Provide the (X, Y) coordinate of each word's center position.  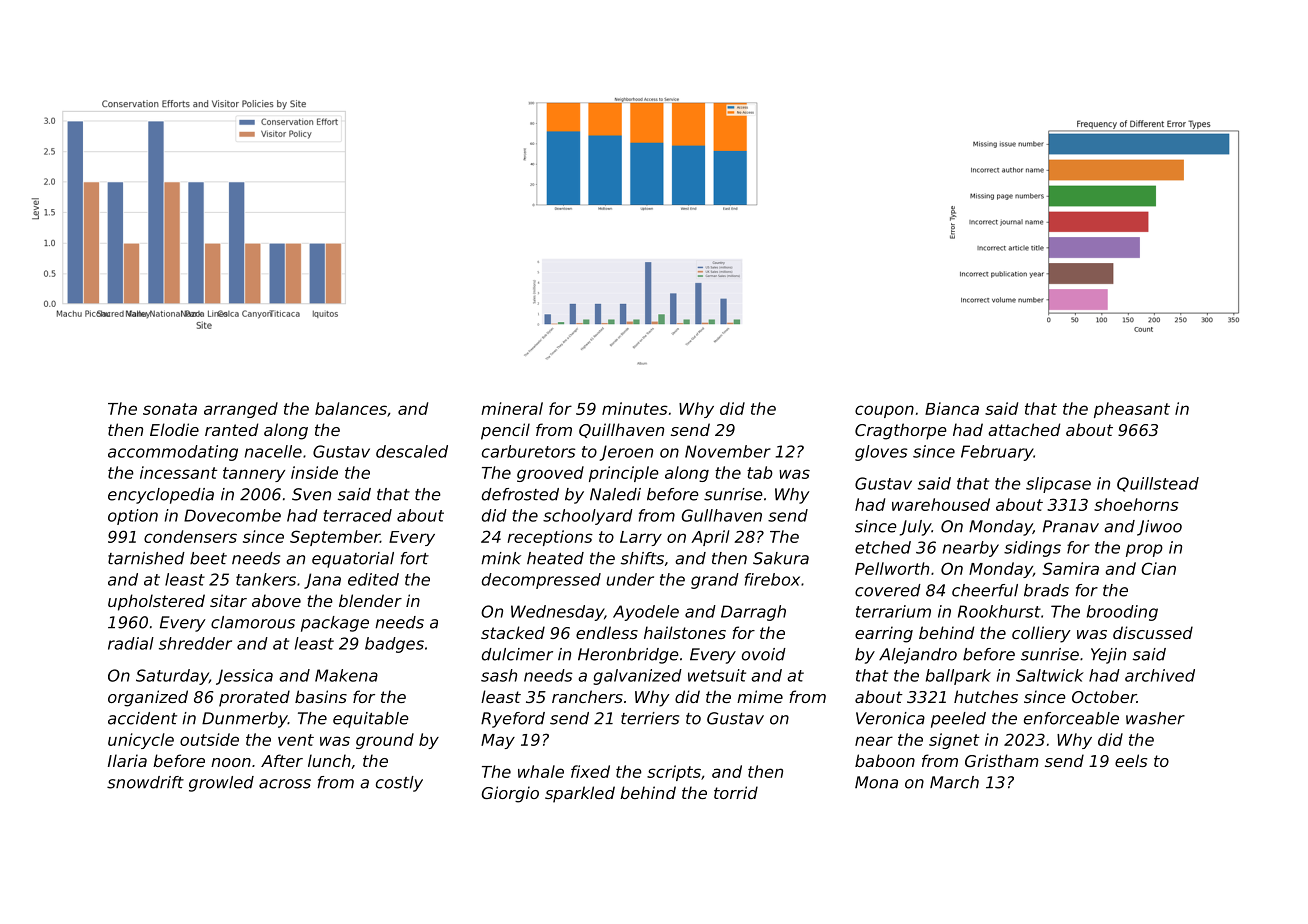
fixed (590, 771)
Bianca (952, 408)
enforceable (1071, 718)
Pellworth (892, 568)
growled (221, 784)
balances (351, 408)
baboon (885, 760)
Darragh (753, 613)
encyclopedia (161, 496)
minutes (635, 408)
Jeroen (626, 453)
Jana (322, 581)
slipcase (1058, 485)
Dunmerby (245, 720)
